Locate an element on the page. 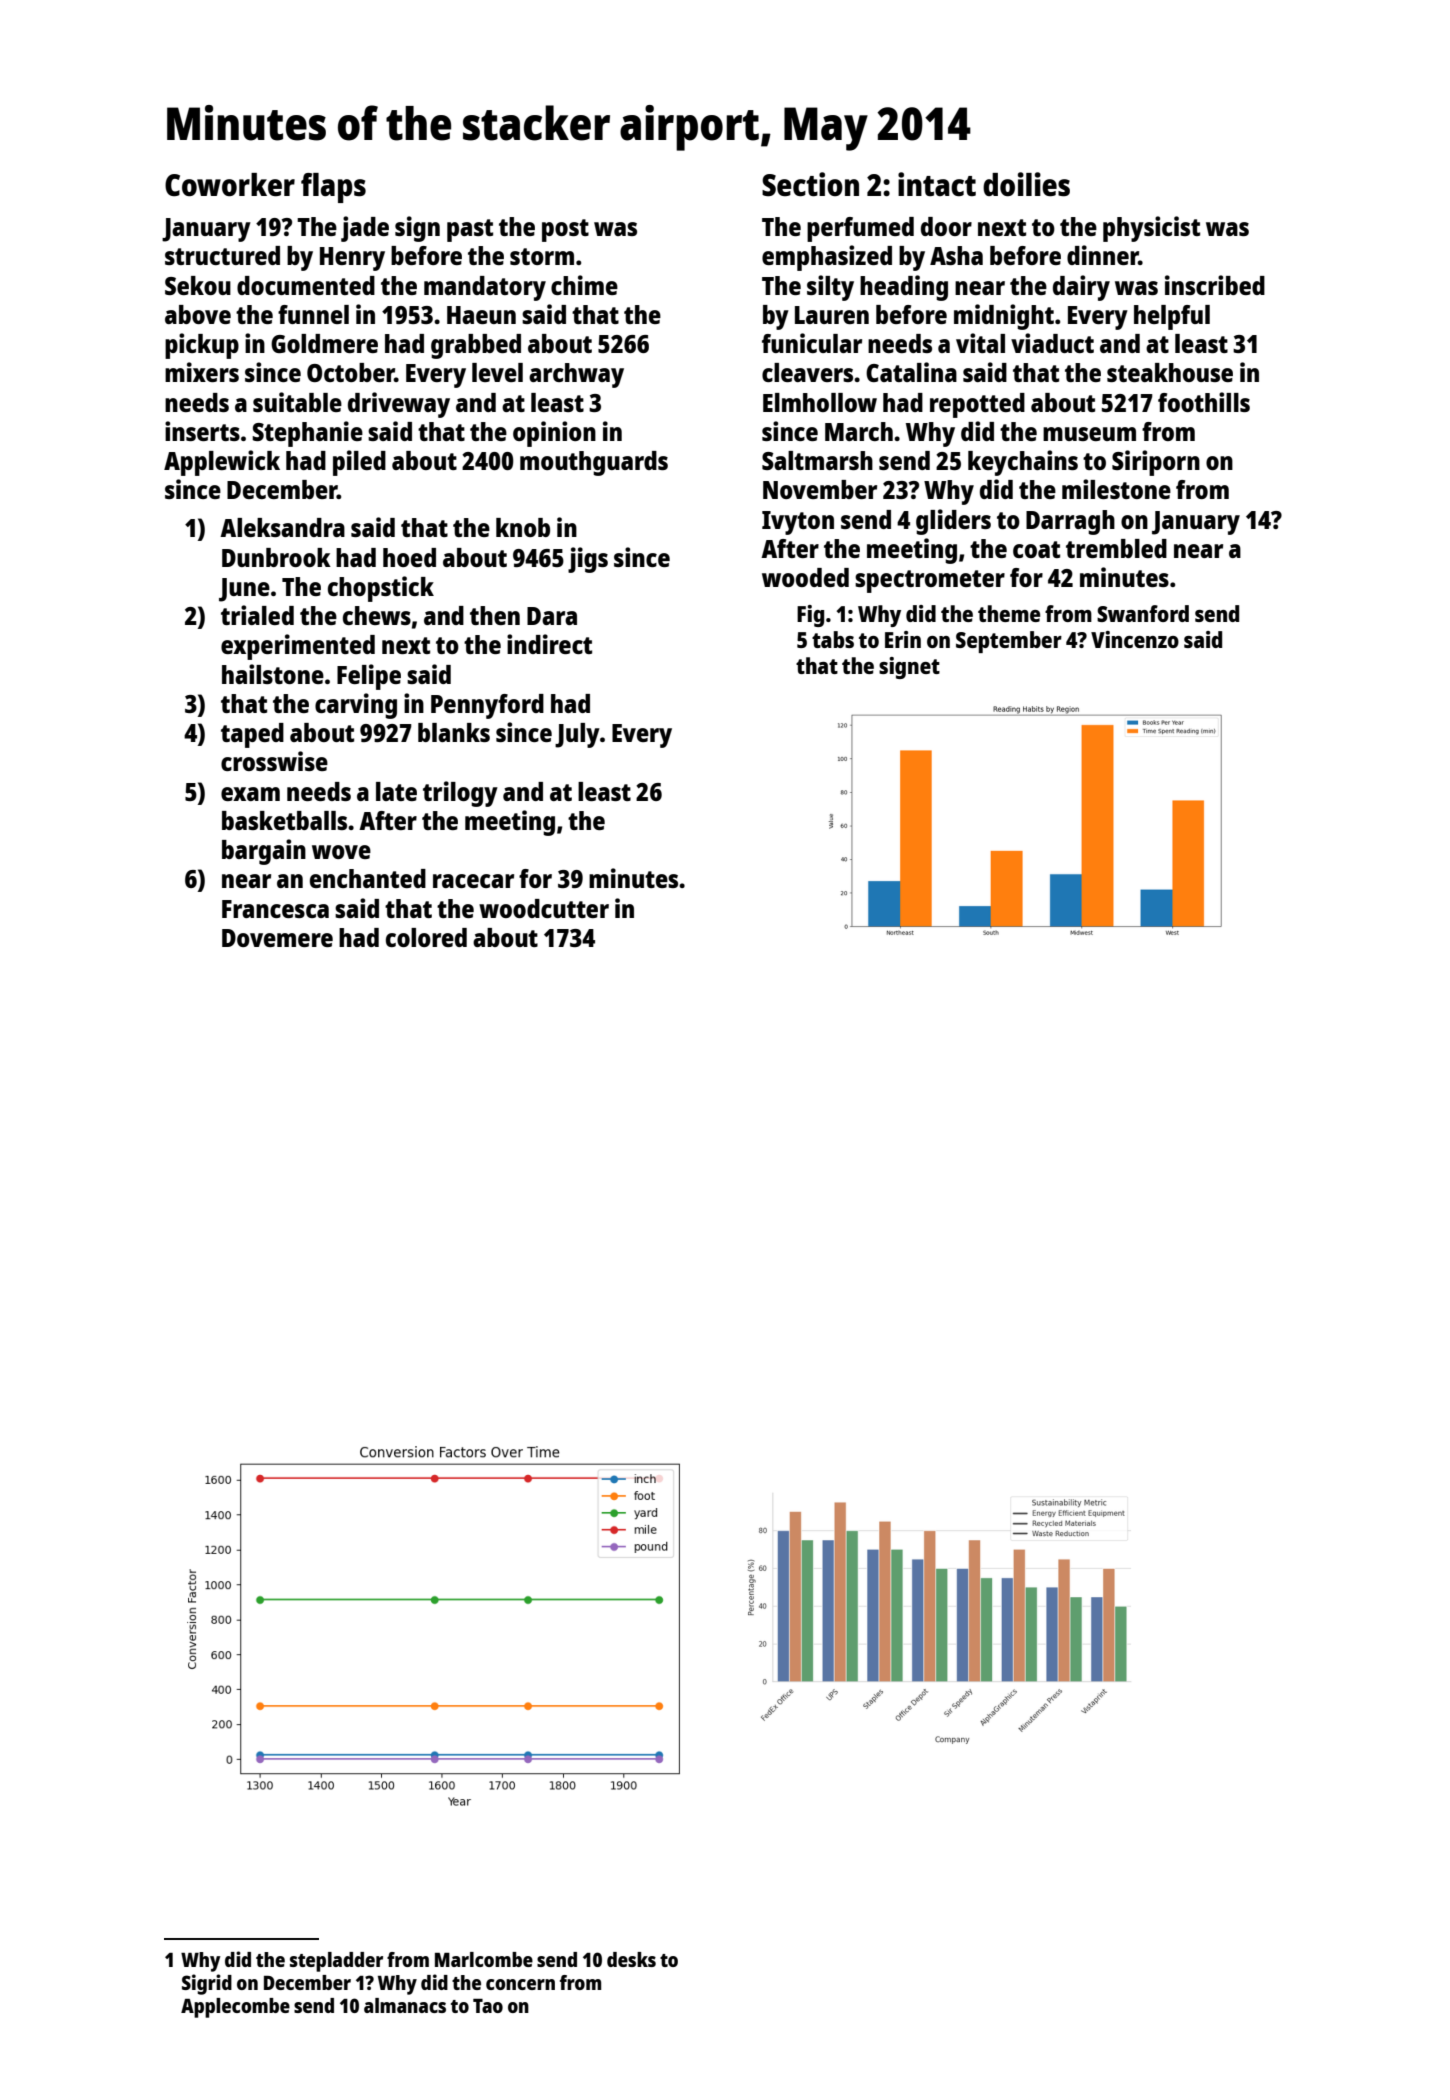 This page has height=2100, width=1450. Vincenzo is located at coordinates (1135, 639).
